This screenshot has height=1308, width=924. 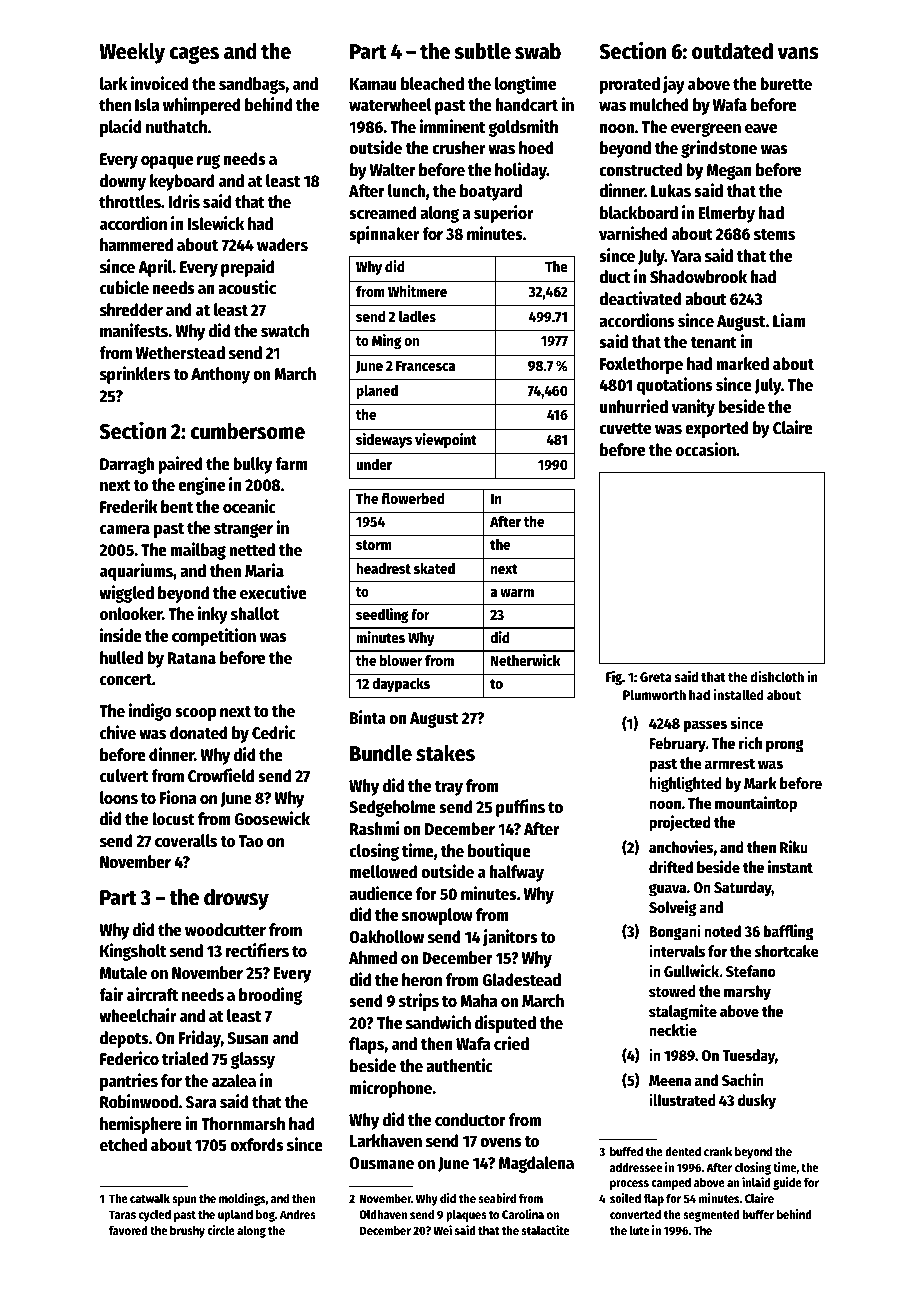 What do you see at coordinates (446, 440) in the screenshot?
I see `viewpoint` at bounding box center [446, 440].
